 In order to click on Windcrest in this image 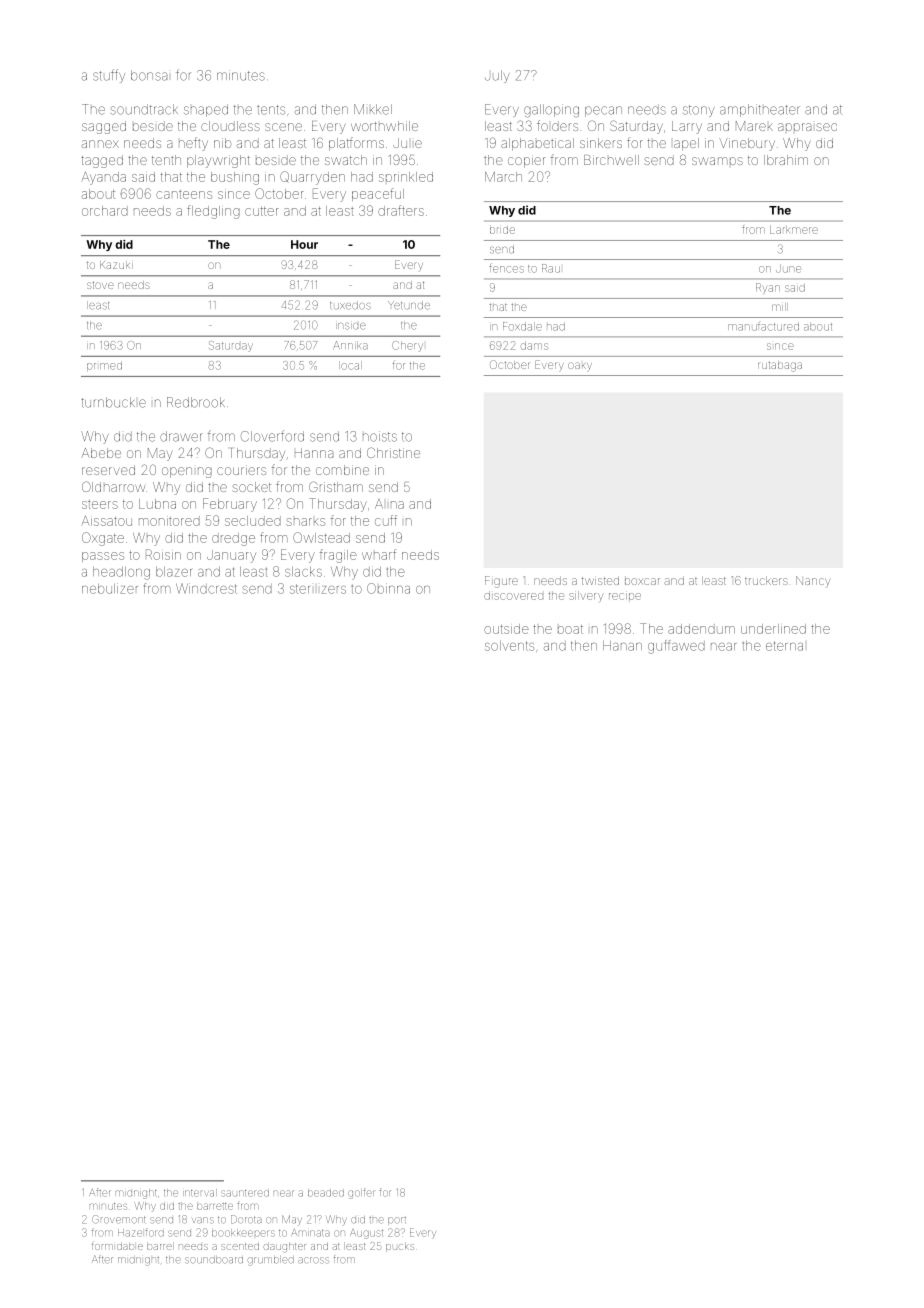, I will do `click(206, 588)`.
